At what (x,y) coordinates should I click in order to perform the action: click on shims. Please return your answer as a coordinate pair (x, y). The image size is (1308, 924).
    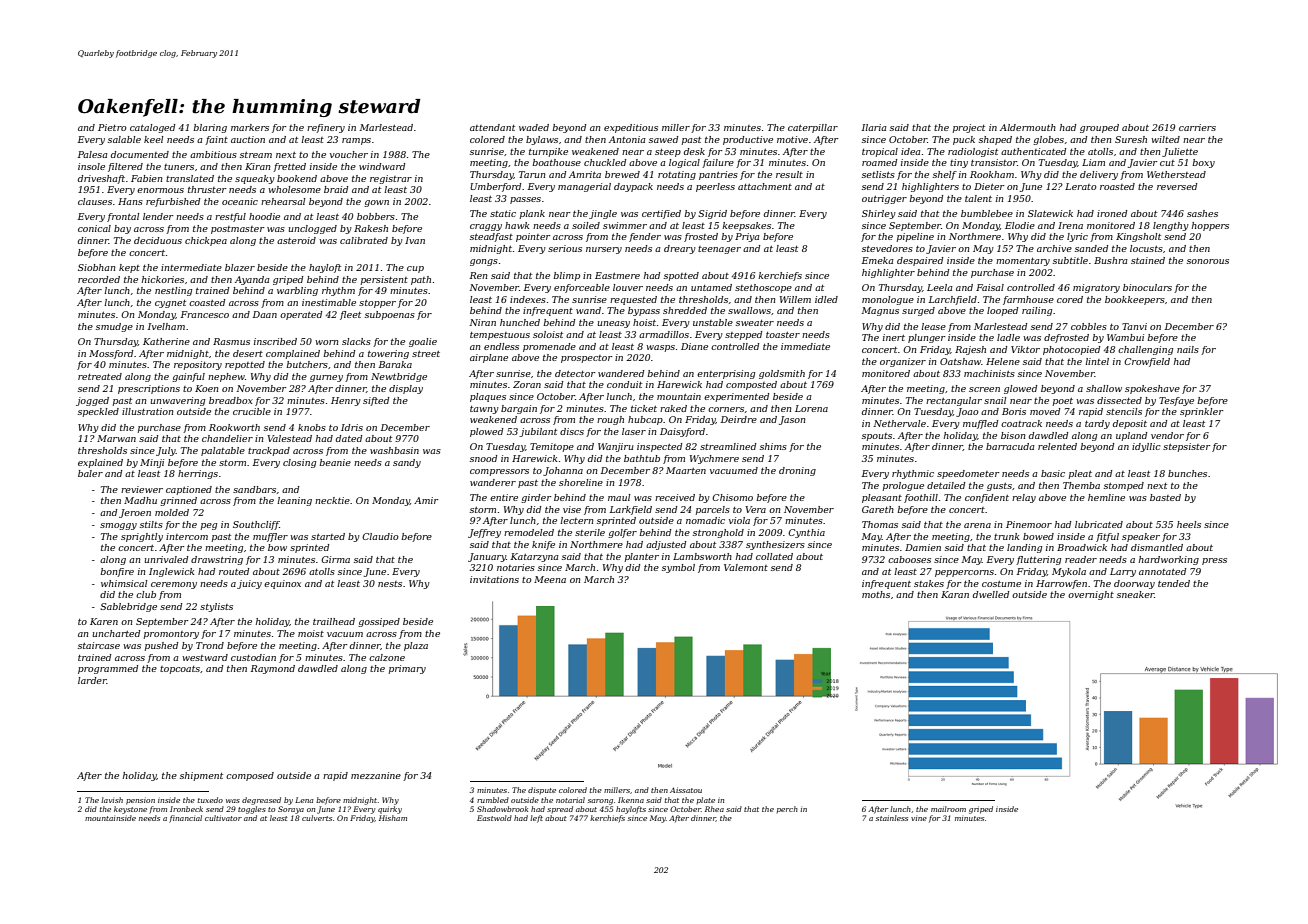
    Looking at the image, I should click on (773, 446).
